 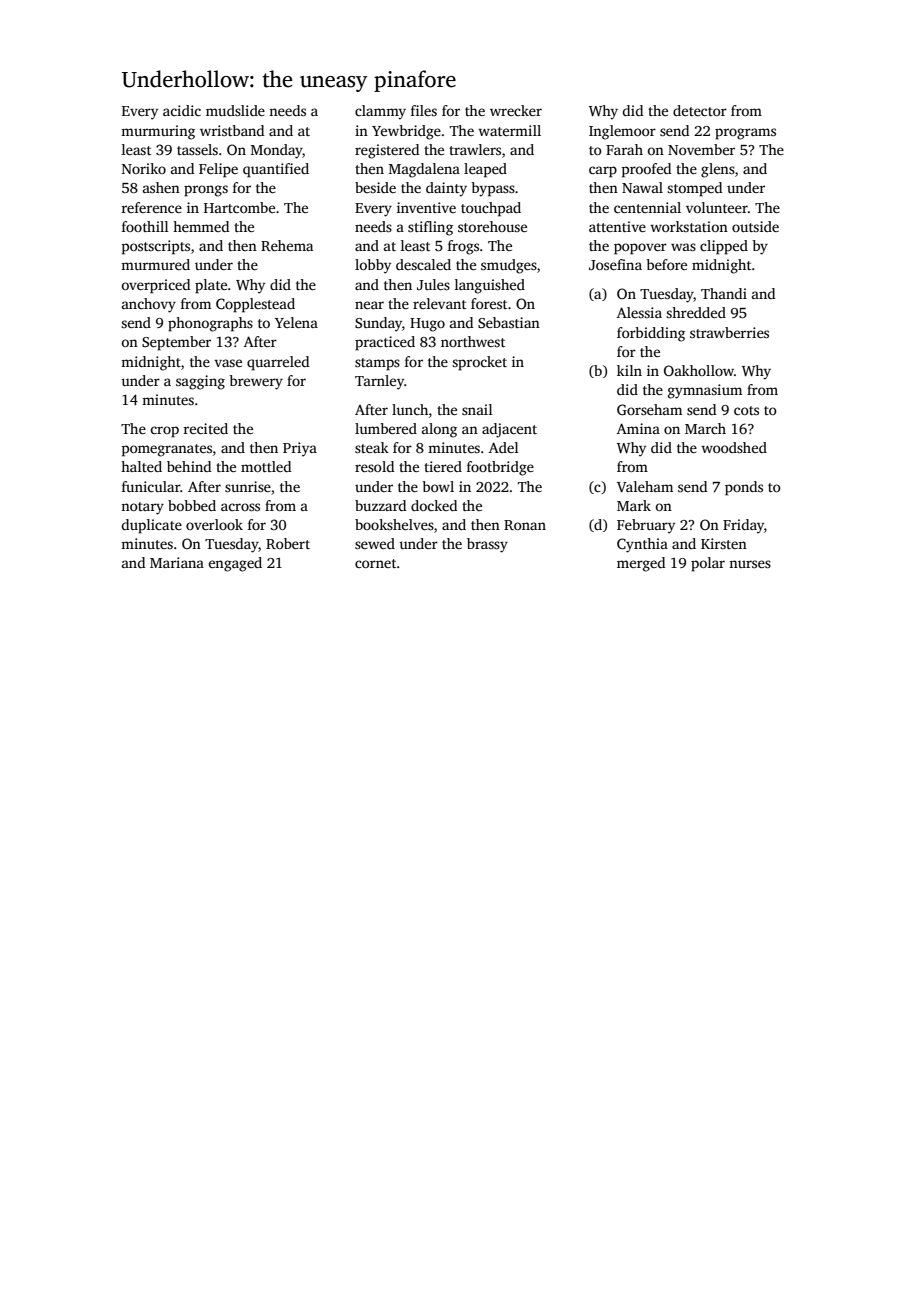 What do you see at coordinates (700, 110) in the screenshot?
I see `detector` at bounding box center [700, 110].
